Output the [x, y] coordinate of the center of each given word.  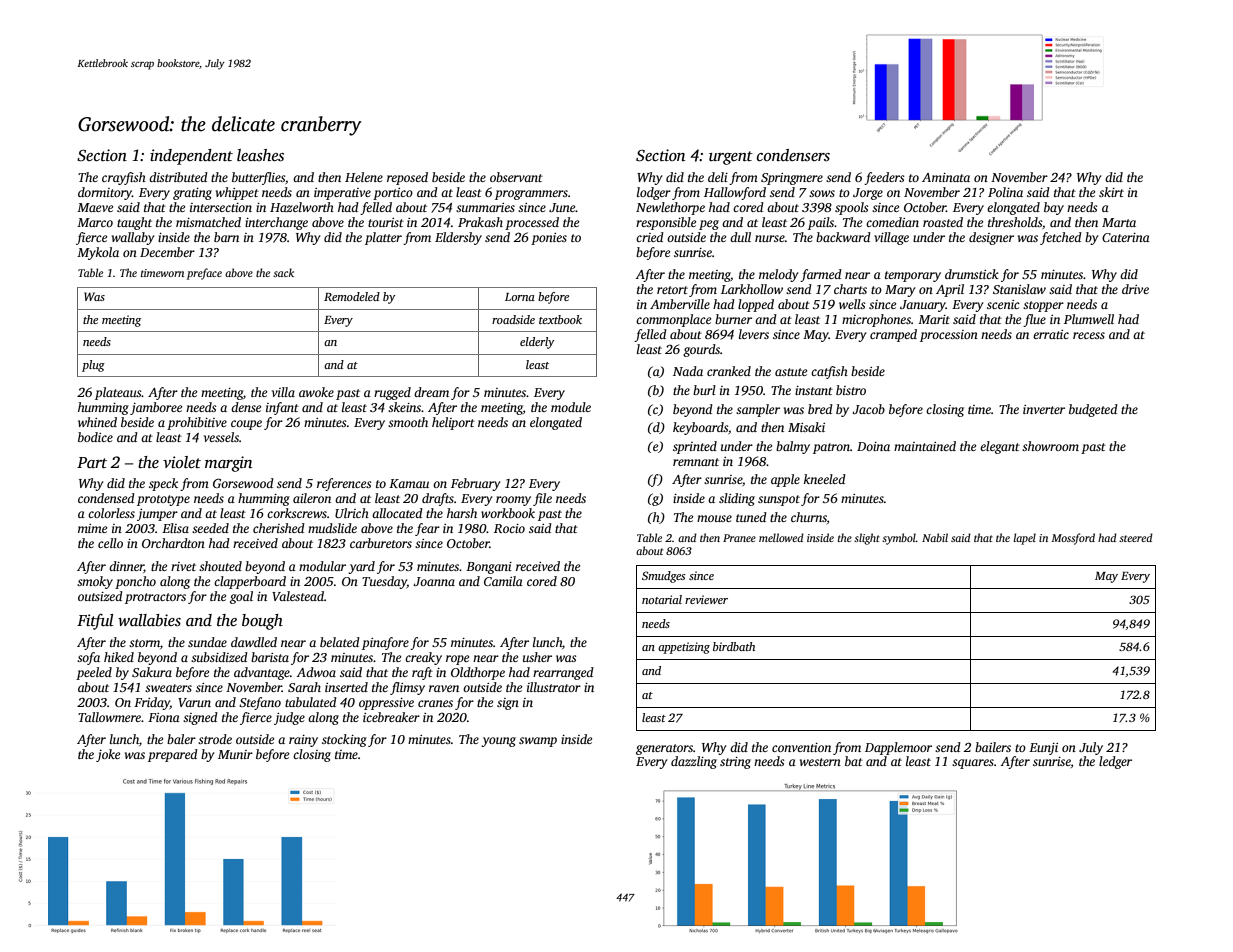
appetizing [684, 648]
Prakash [480, 222]
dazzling [694, 762]
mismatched [208, 222]
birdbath [734, 646]
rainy [303, 741]
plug [93, 366]
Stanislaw [1019, 289]
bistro [851, 390]
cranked [729, 371]
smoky [95, 582]
